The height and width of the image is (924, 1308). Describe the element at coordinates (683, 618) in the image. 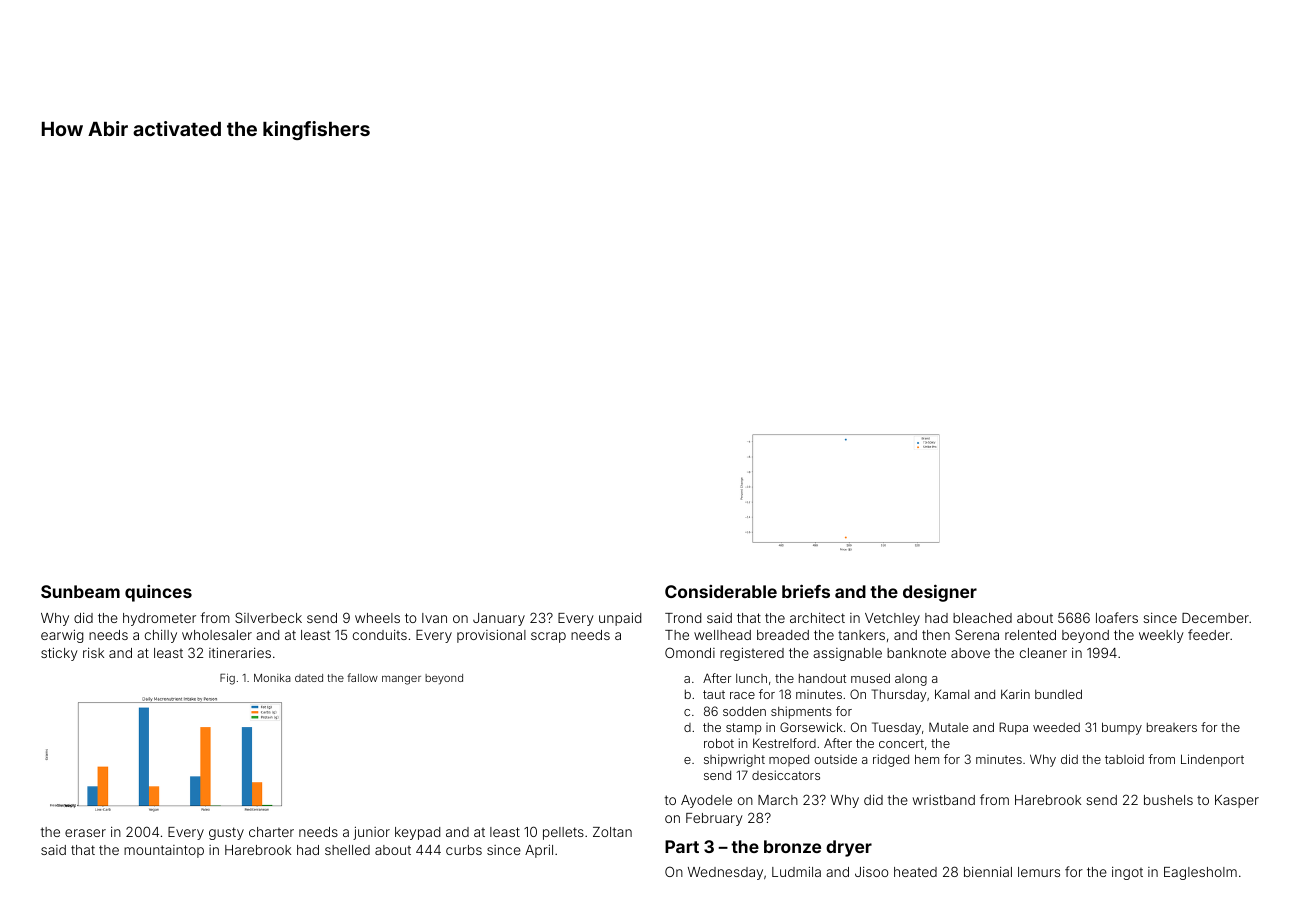

I see `Trond` at that location.
